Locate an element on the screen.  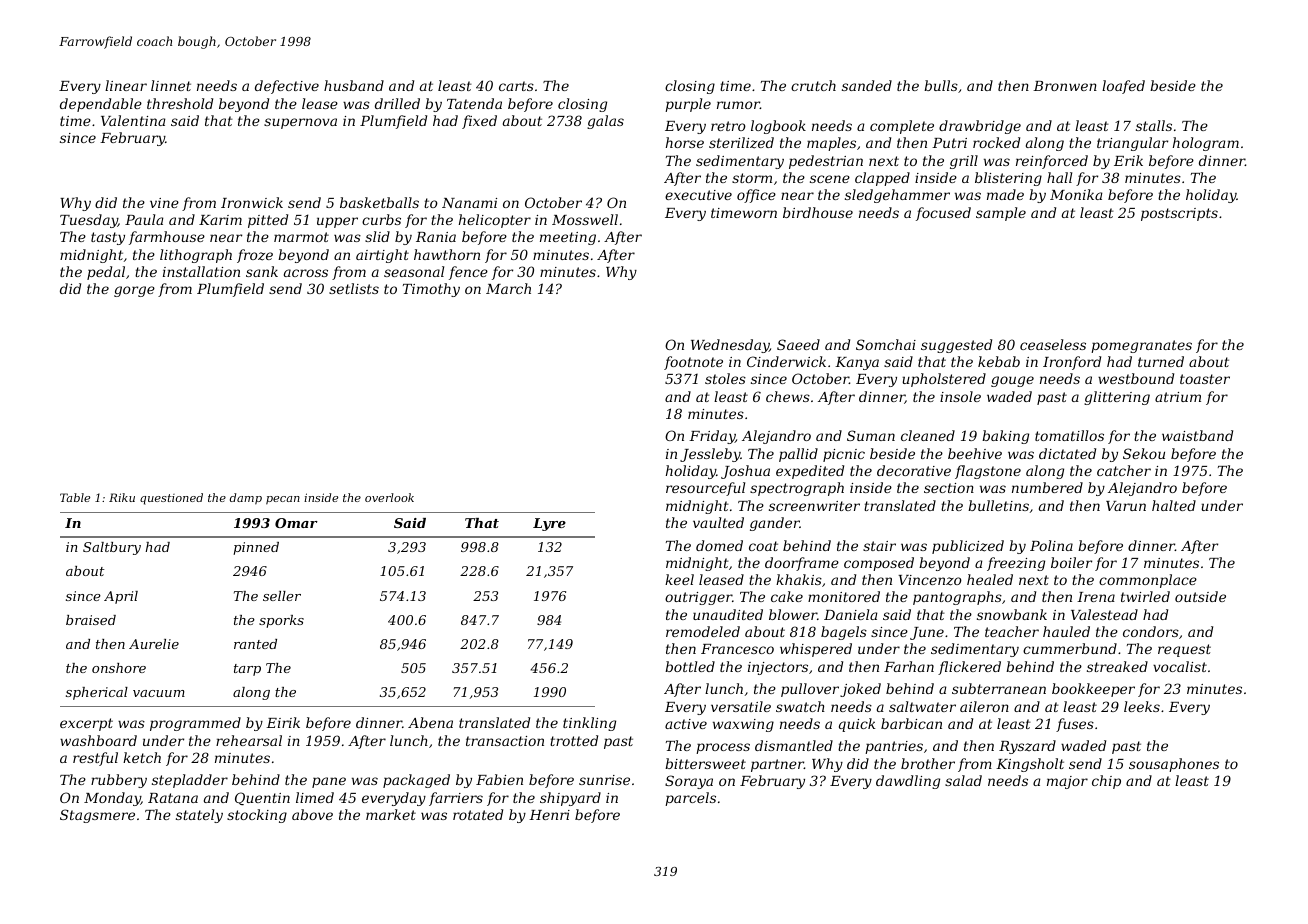
Bronwen is located at coordinates (1065, 86).
